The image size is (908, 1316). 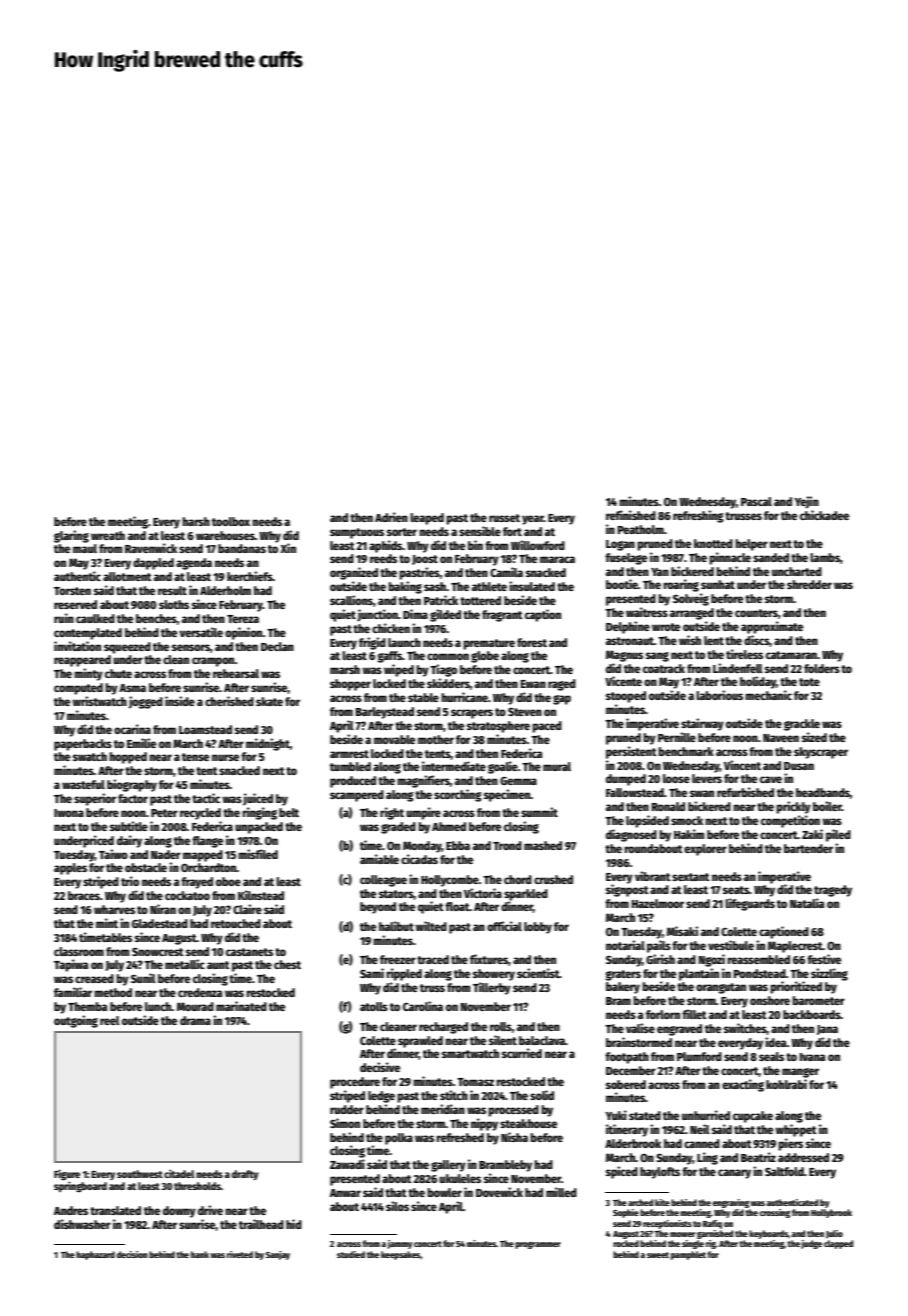 What do you see at coordinates (528, 1123) in the page?
I see `steakhouse` at bounding box center [528, 1123].
